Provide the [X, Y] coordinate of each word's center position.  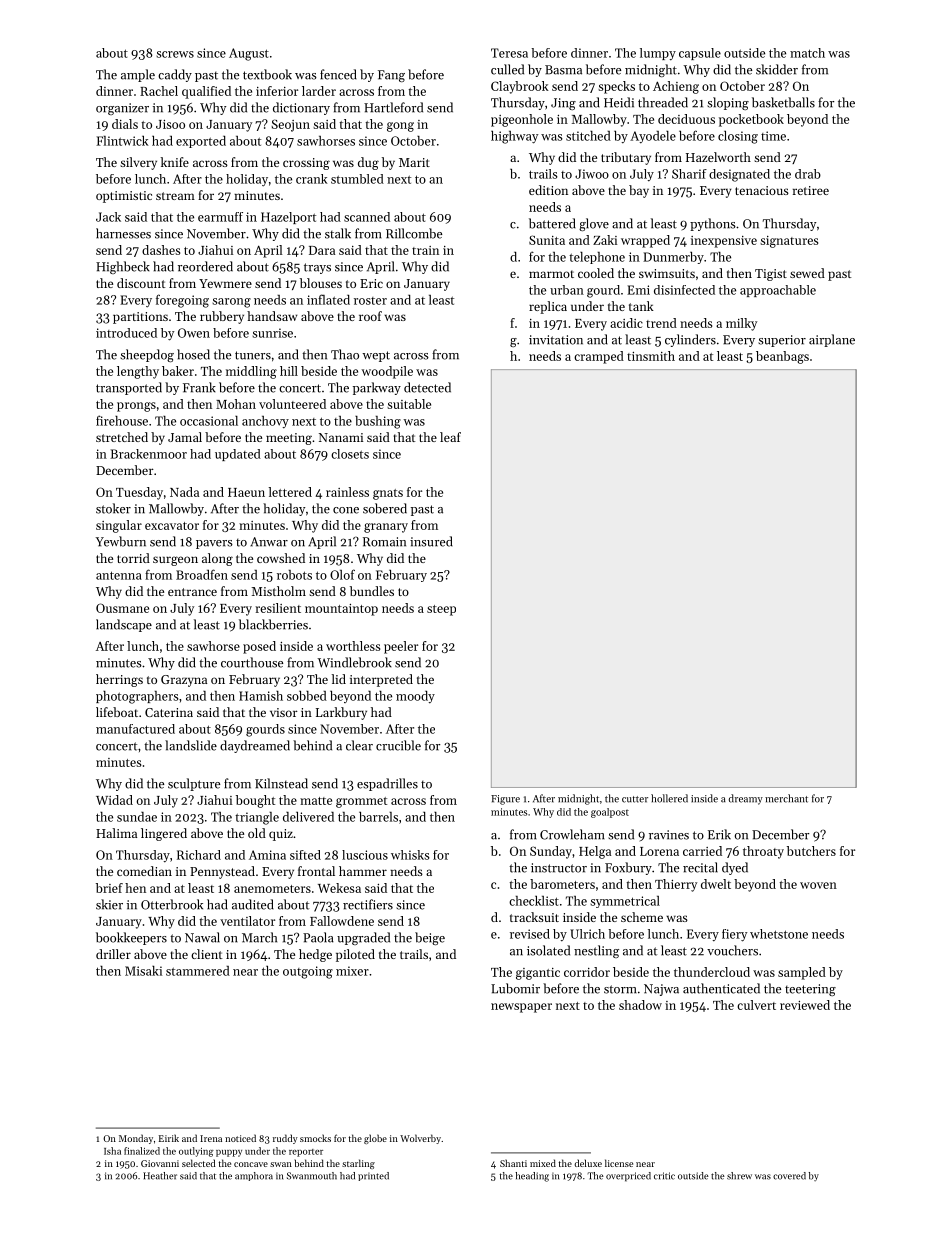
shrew [739, 1176]
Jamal [185, 437]
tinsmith [651, 356]
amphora [254, 1176]
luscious [365, 855]
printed [373, 1176]
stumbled [357, 179]
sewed [807, 273]
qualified [206, 92]
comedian [144, 871]
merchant [786, 798]
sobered [385, 508]
